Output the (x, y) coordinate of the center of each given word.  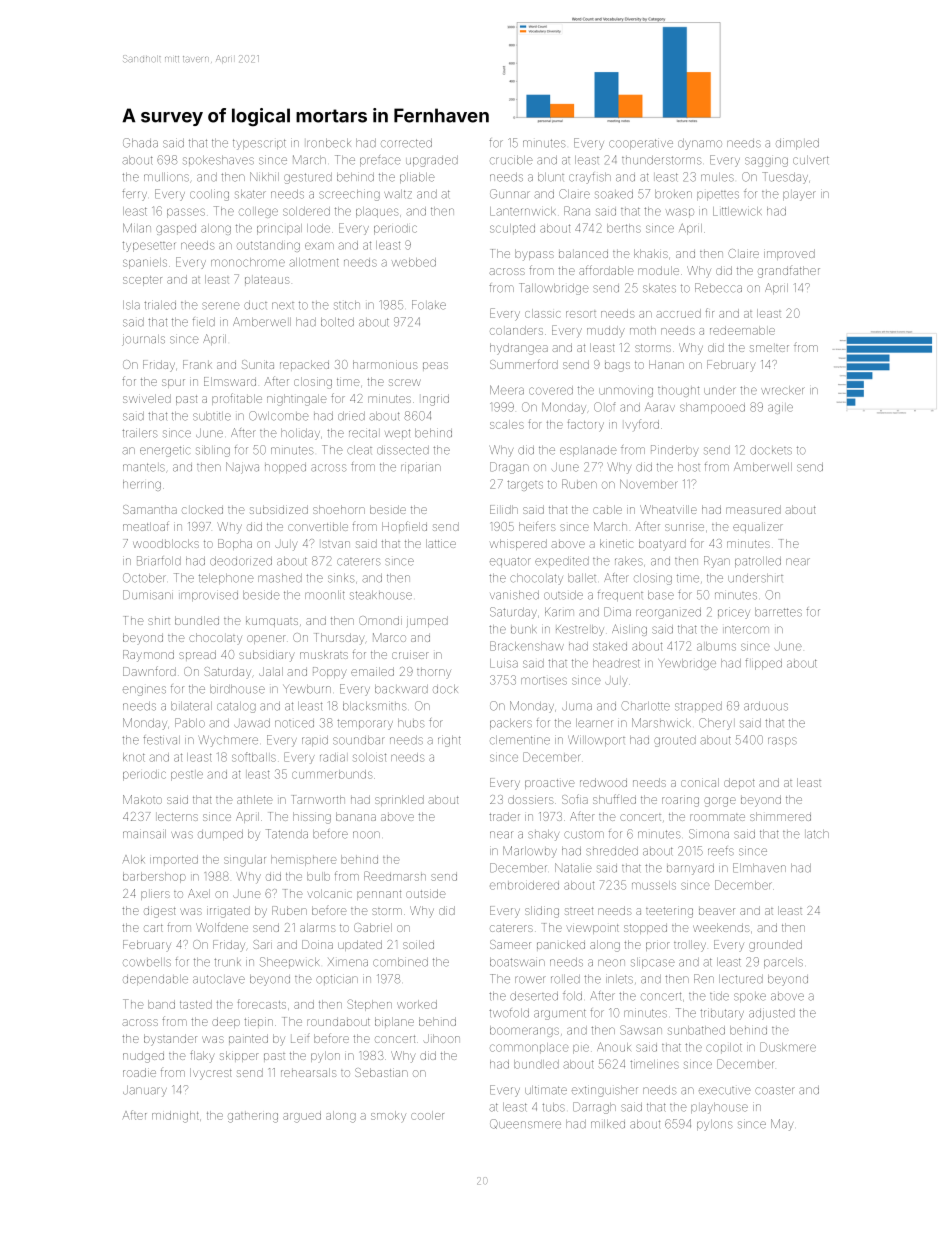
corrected (406, 143)
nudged (143, 1057)
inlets (619, 979)
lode (318, 228)
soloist (369, 757)
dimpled (797, 143)
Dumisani (148, 595)
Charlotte (645, 706)
